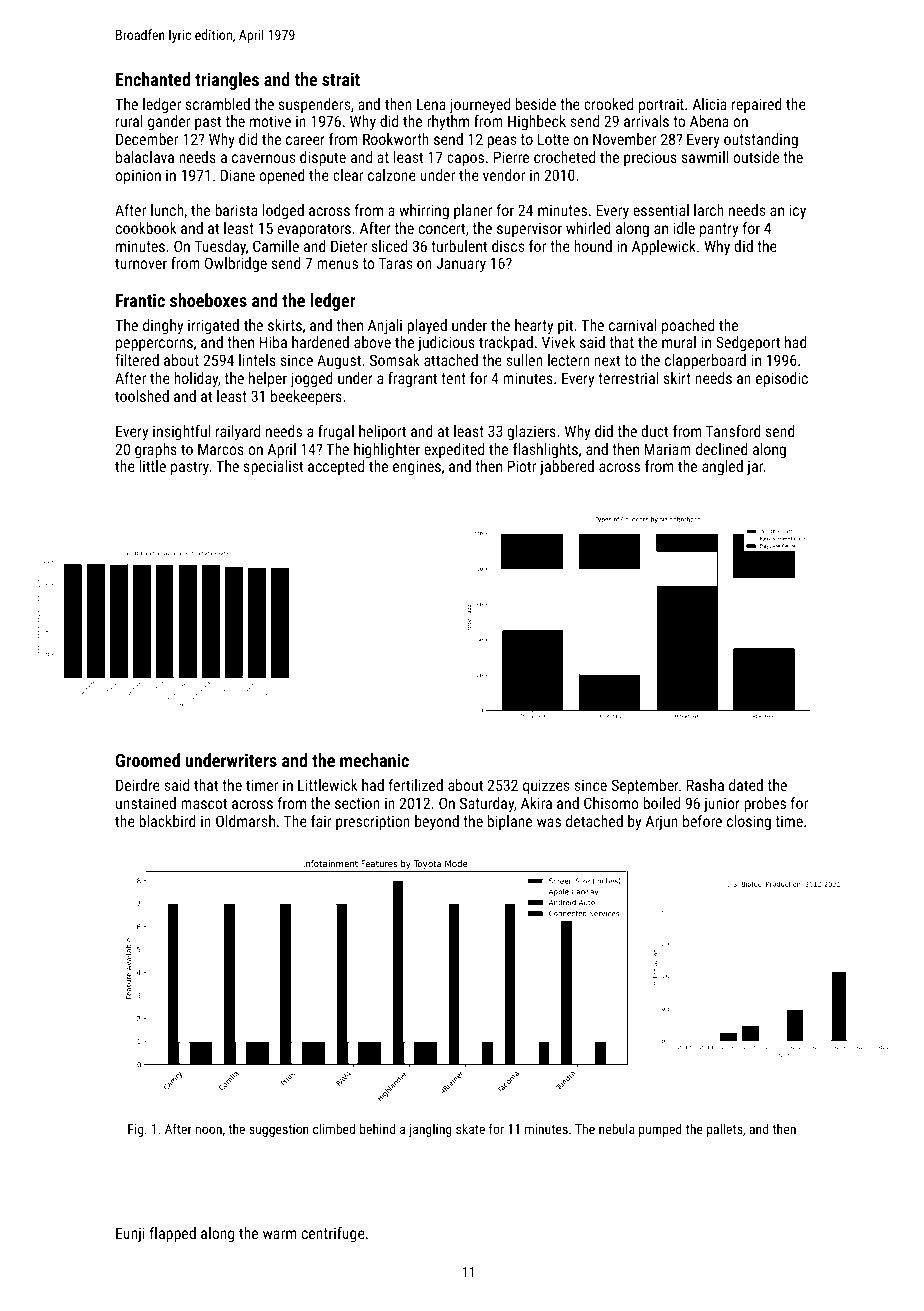 The image size is (924, 1311). What do you see at coordinates (167, 821) in the document?
I see `blackbird` at bounding box center [167, 821].
